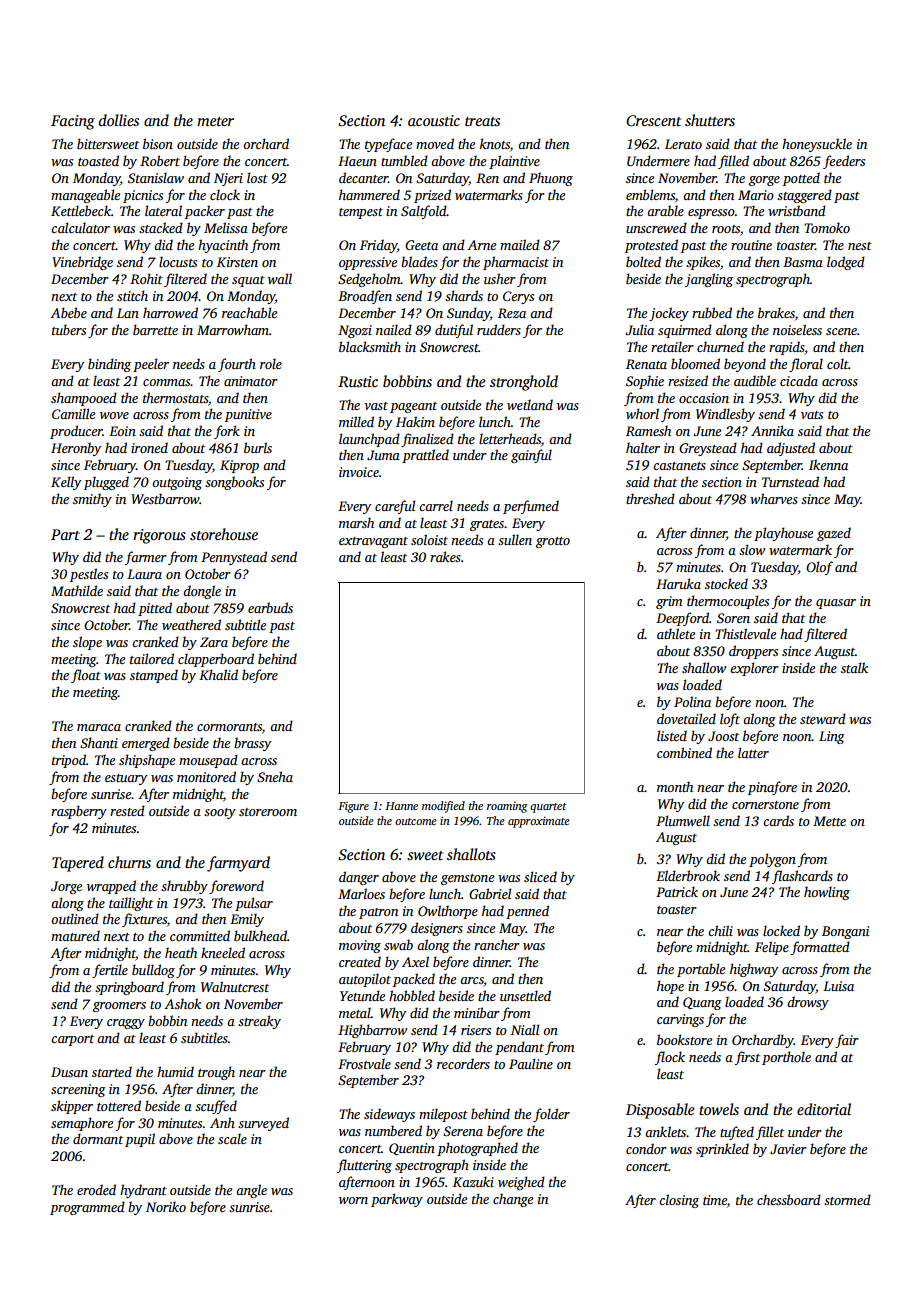 This document has height=1308, width=924. I want to click on Melissa, so click(226, 227).
